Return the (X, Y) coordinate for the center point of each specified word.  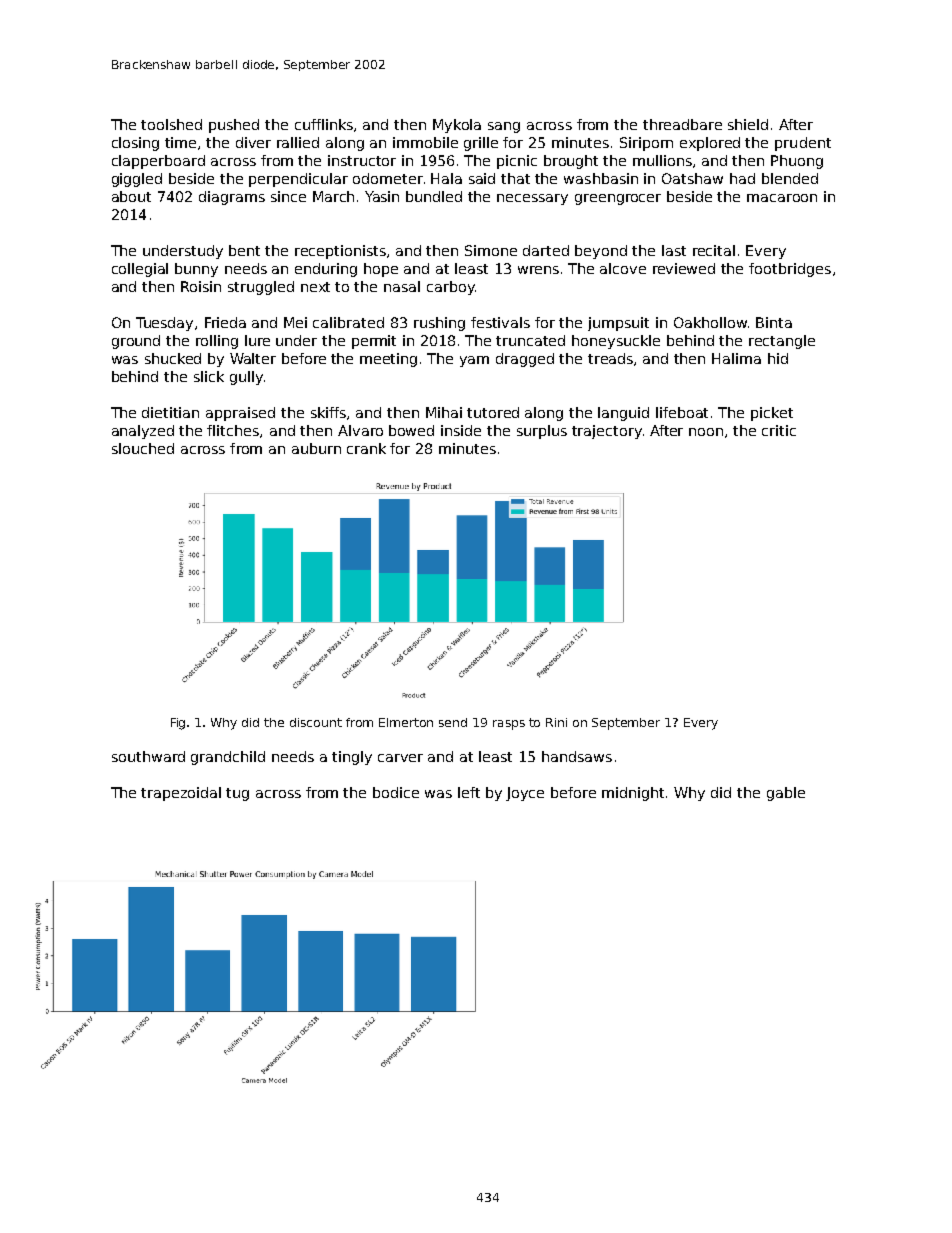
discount (316, 722)
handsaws (577, 756)
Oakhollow (710, 322)
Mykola (457, 126)
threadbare (682, 124)
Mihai (444, 412)
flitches (234, 431)
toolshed (171, 124)
